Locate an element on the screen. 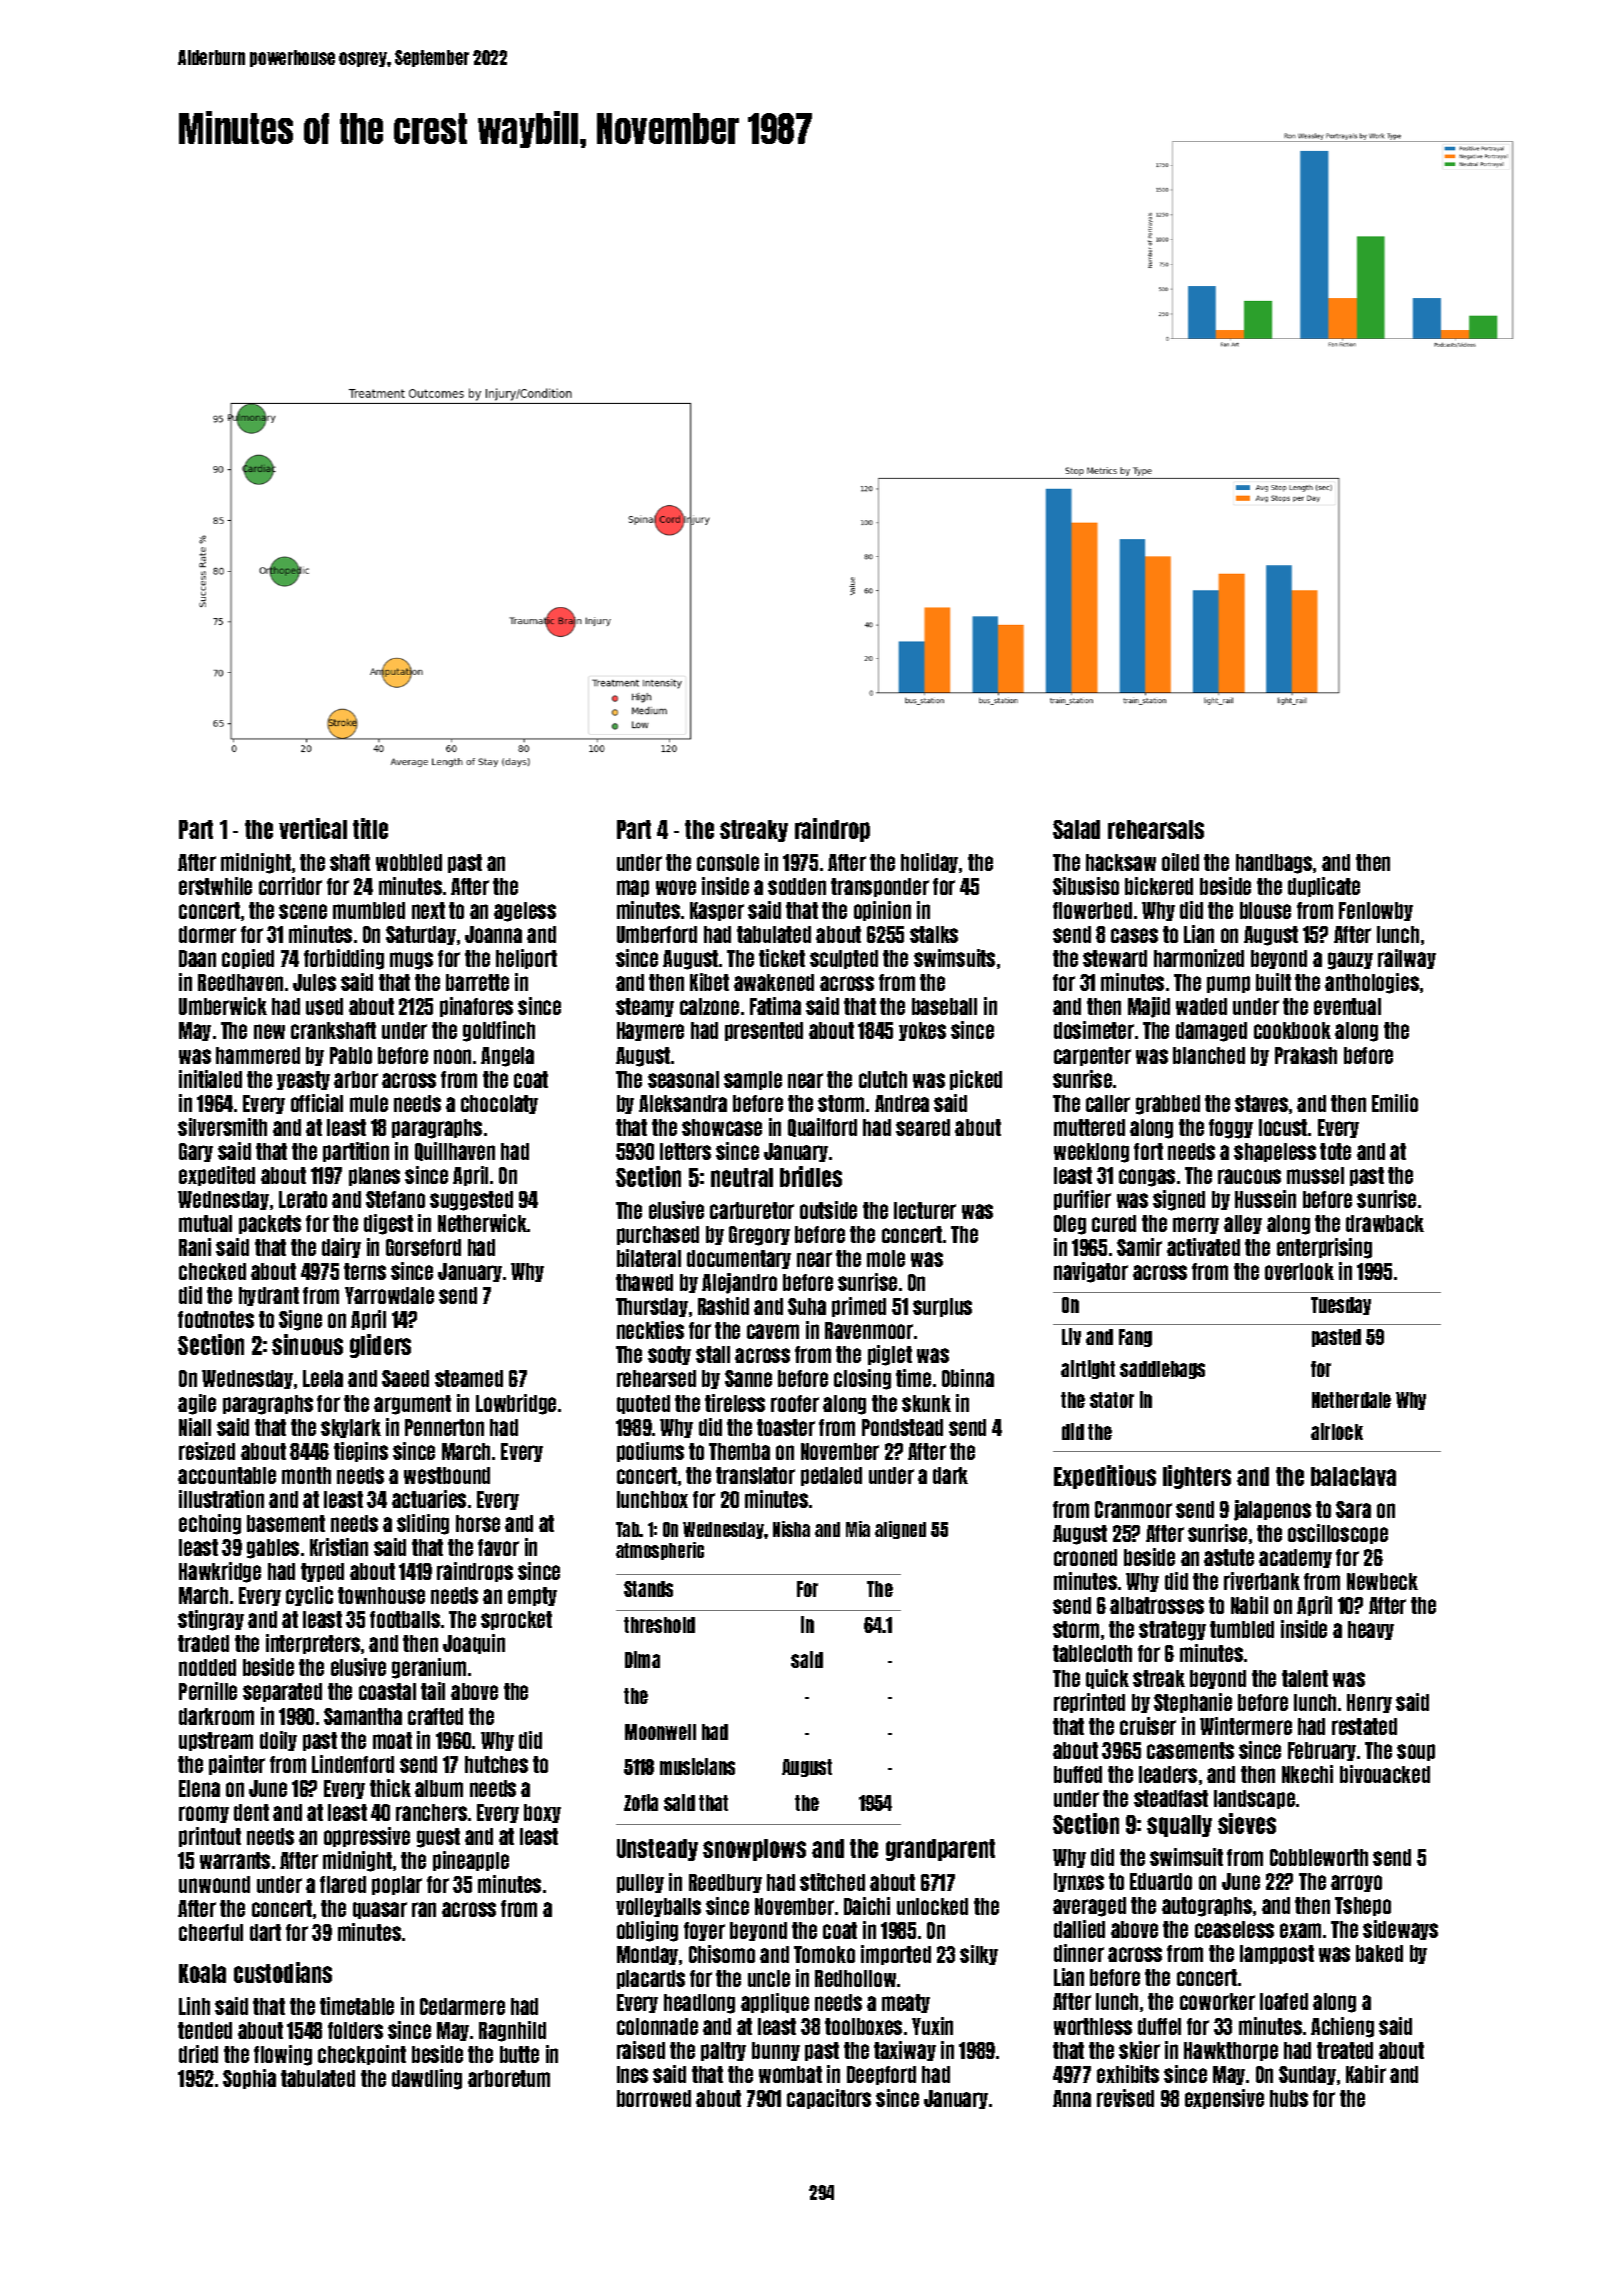 The height and width of the screenshot is (2292, 1620). Nabil is located at coordinates (1249, 1605).
